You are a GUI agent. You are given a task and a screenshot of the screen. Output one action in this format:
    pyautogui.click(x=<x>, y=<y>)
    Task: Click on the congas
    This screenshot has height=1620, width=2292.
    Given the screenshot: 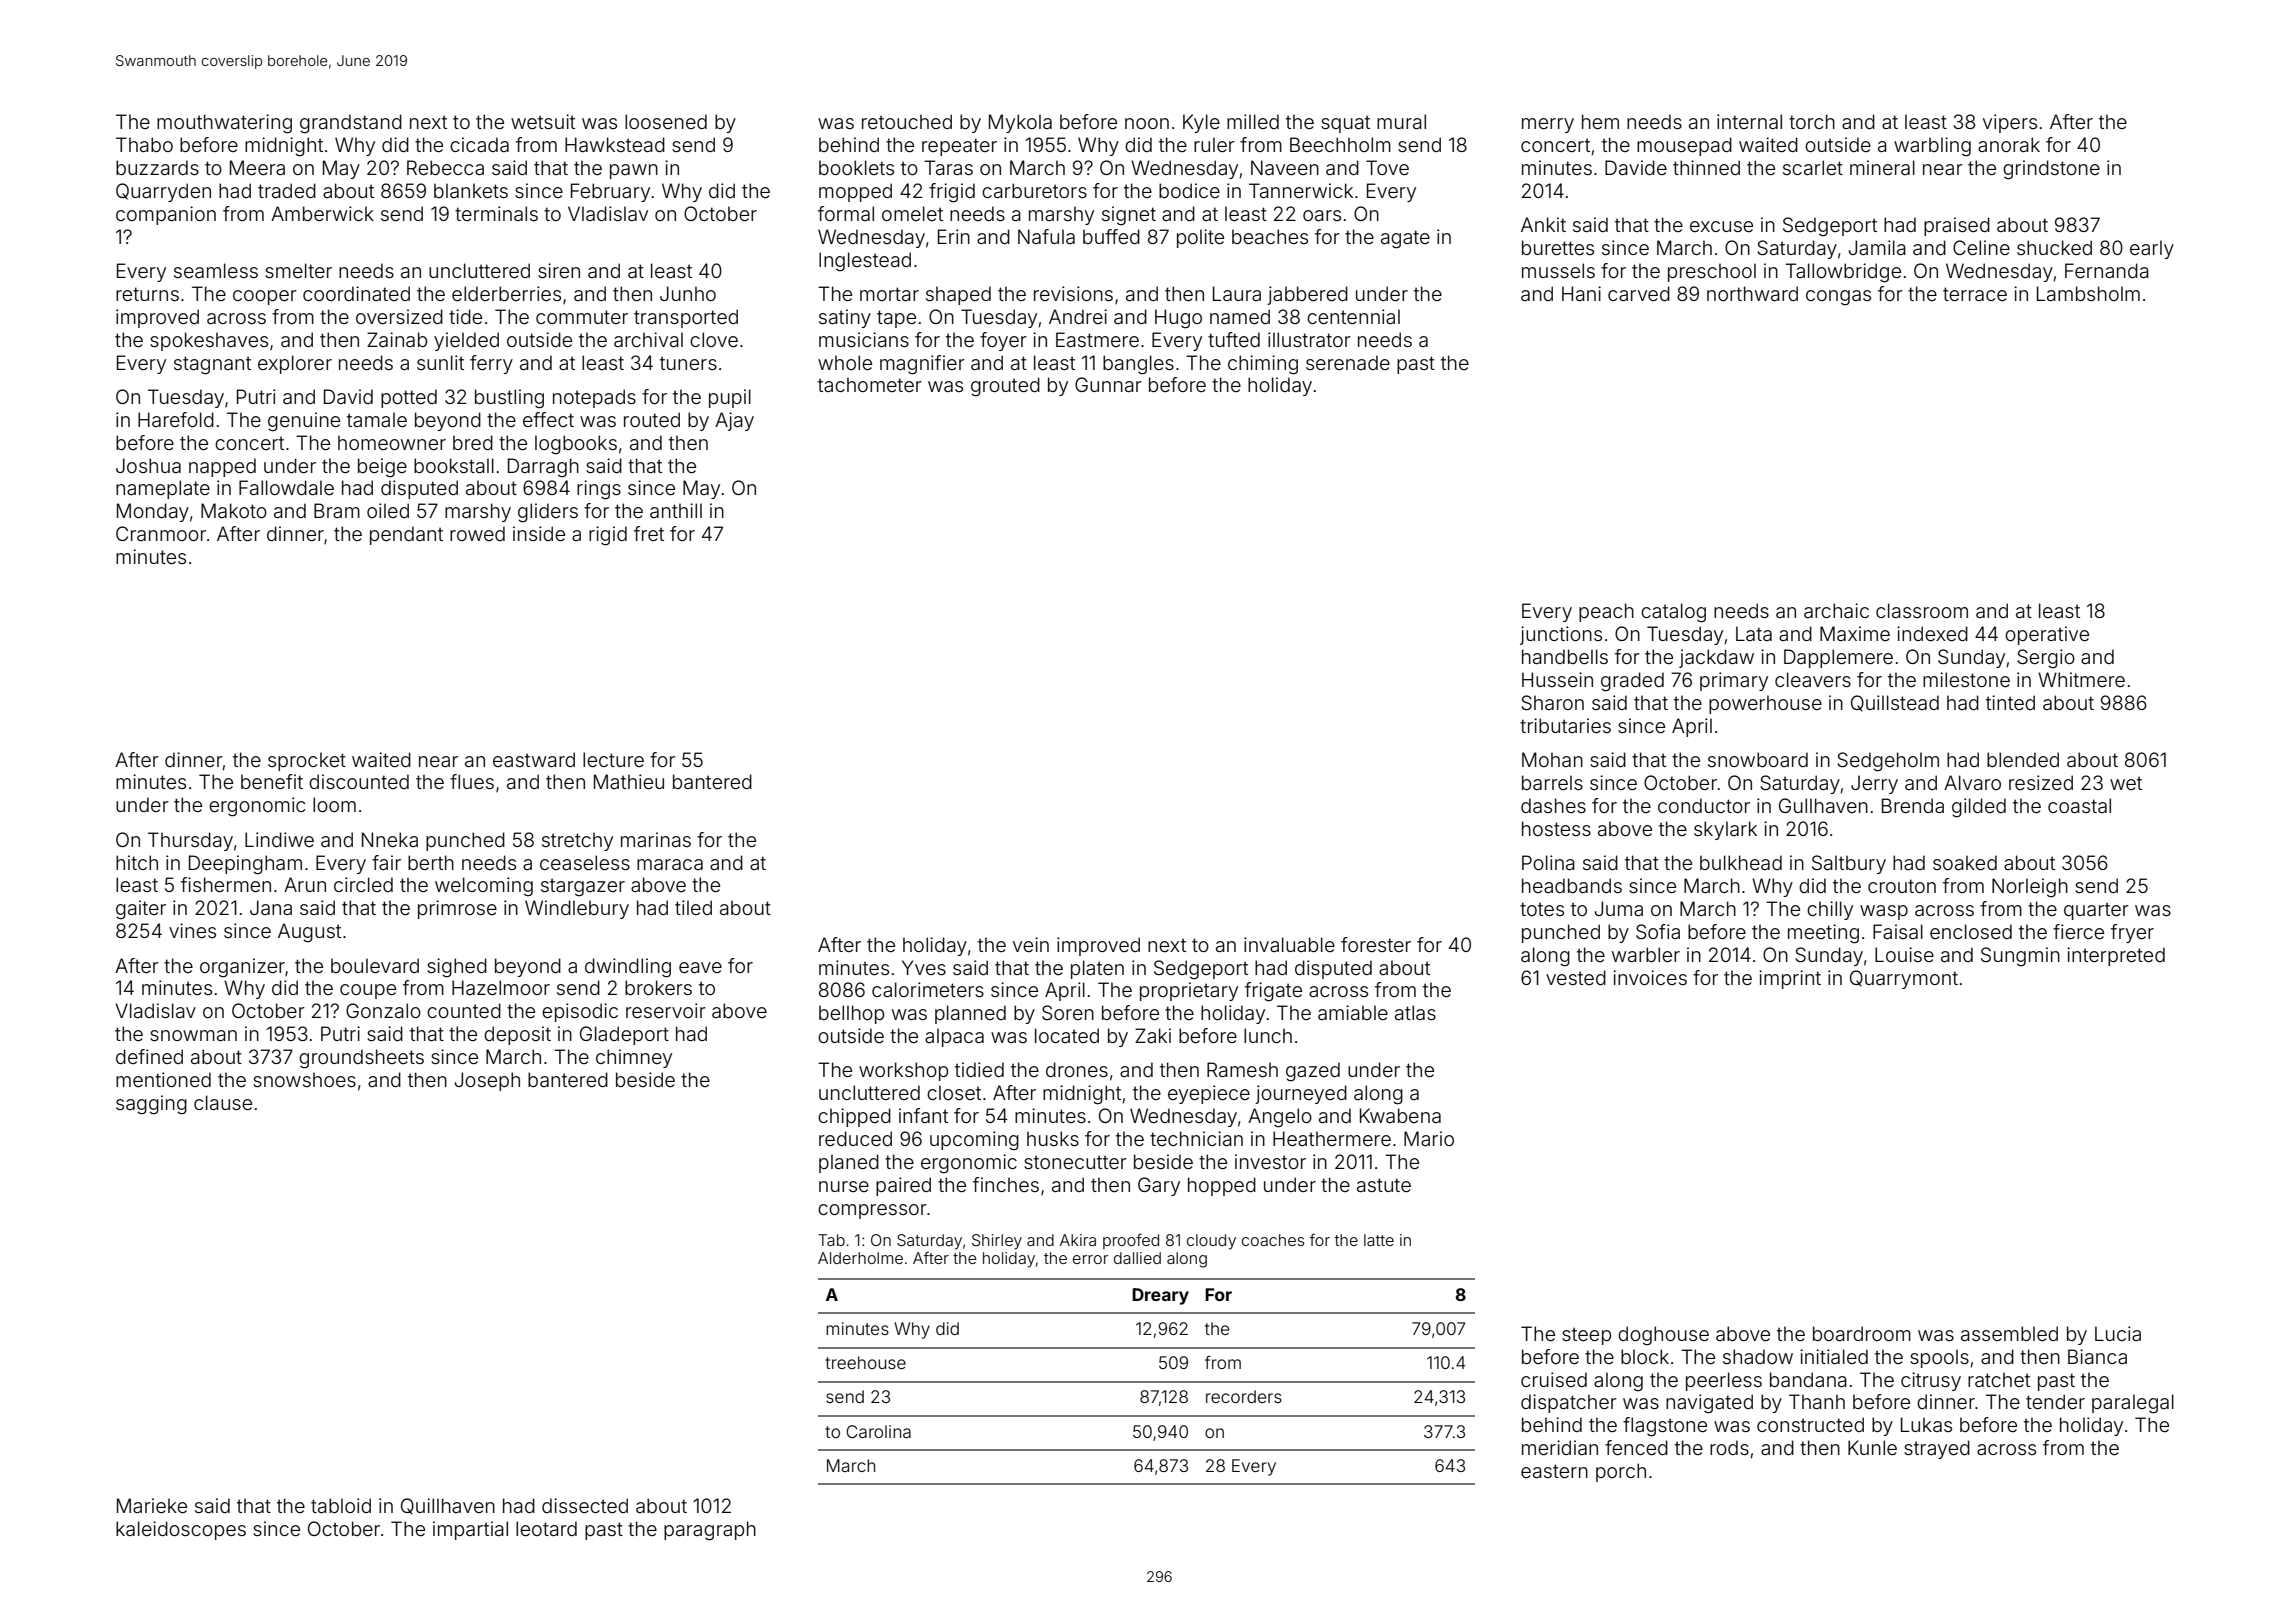 What is the action you would take?
    pyautogui.click(x=1838, y=298)
